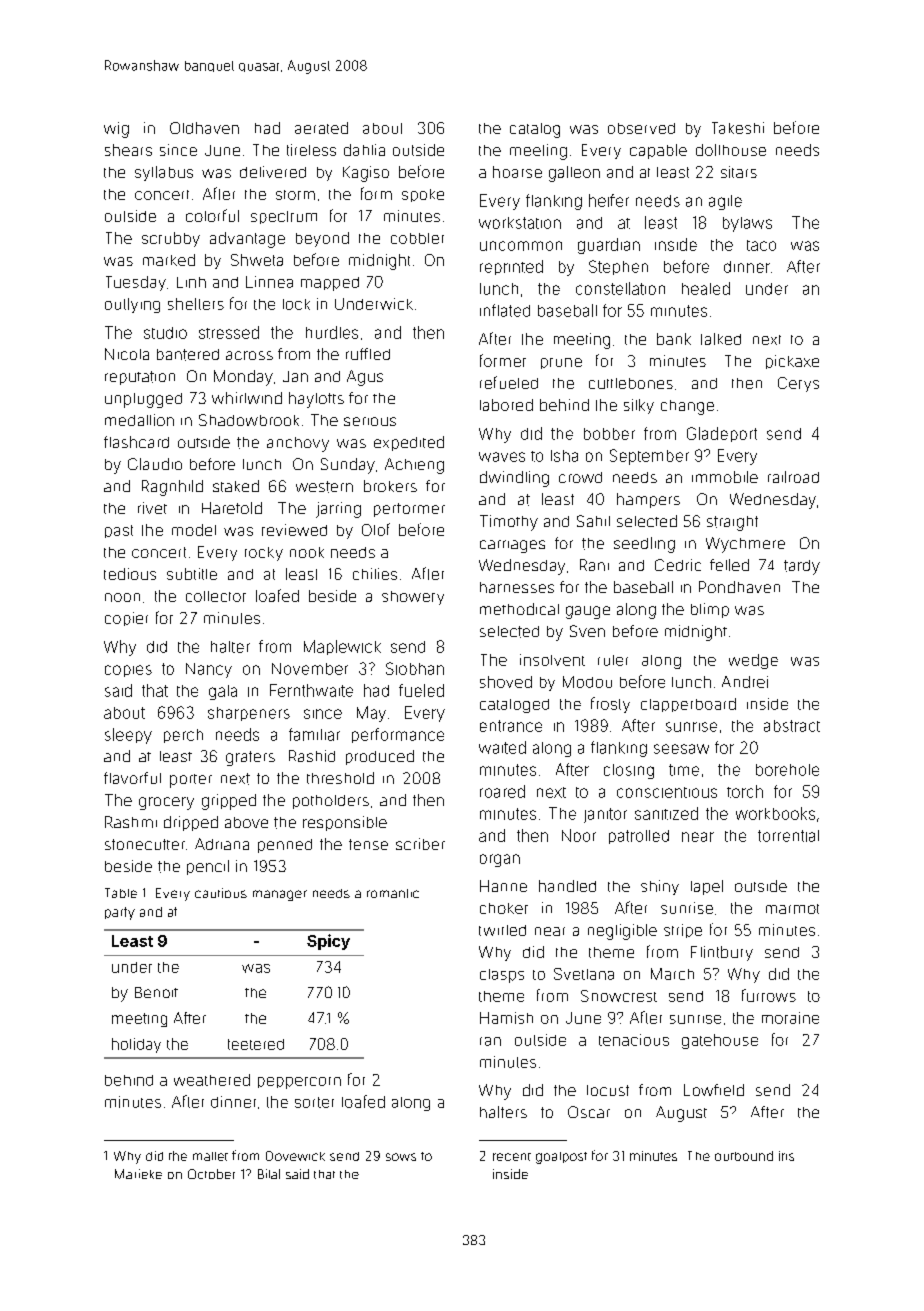 This page has height=1311, width=924. What do you see at coordinates (729, 565) in the page?
I see `felled` at bounding box center [729, 565].
